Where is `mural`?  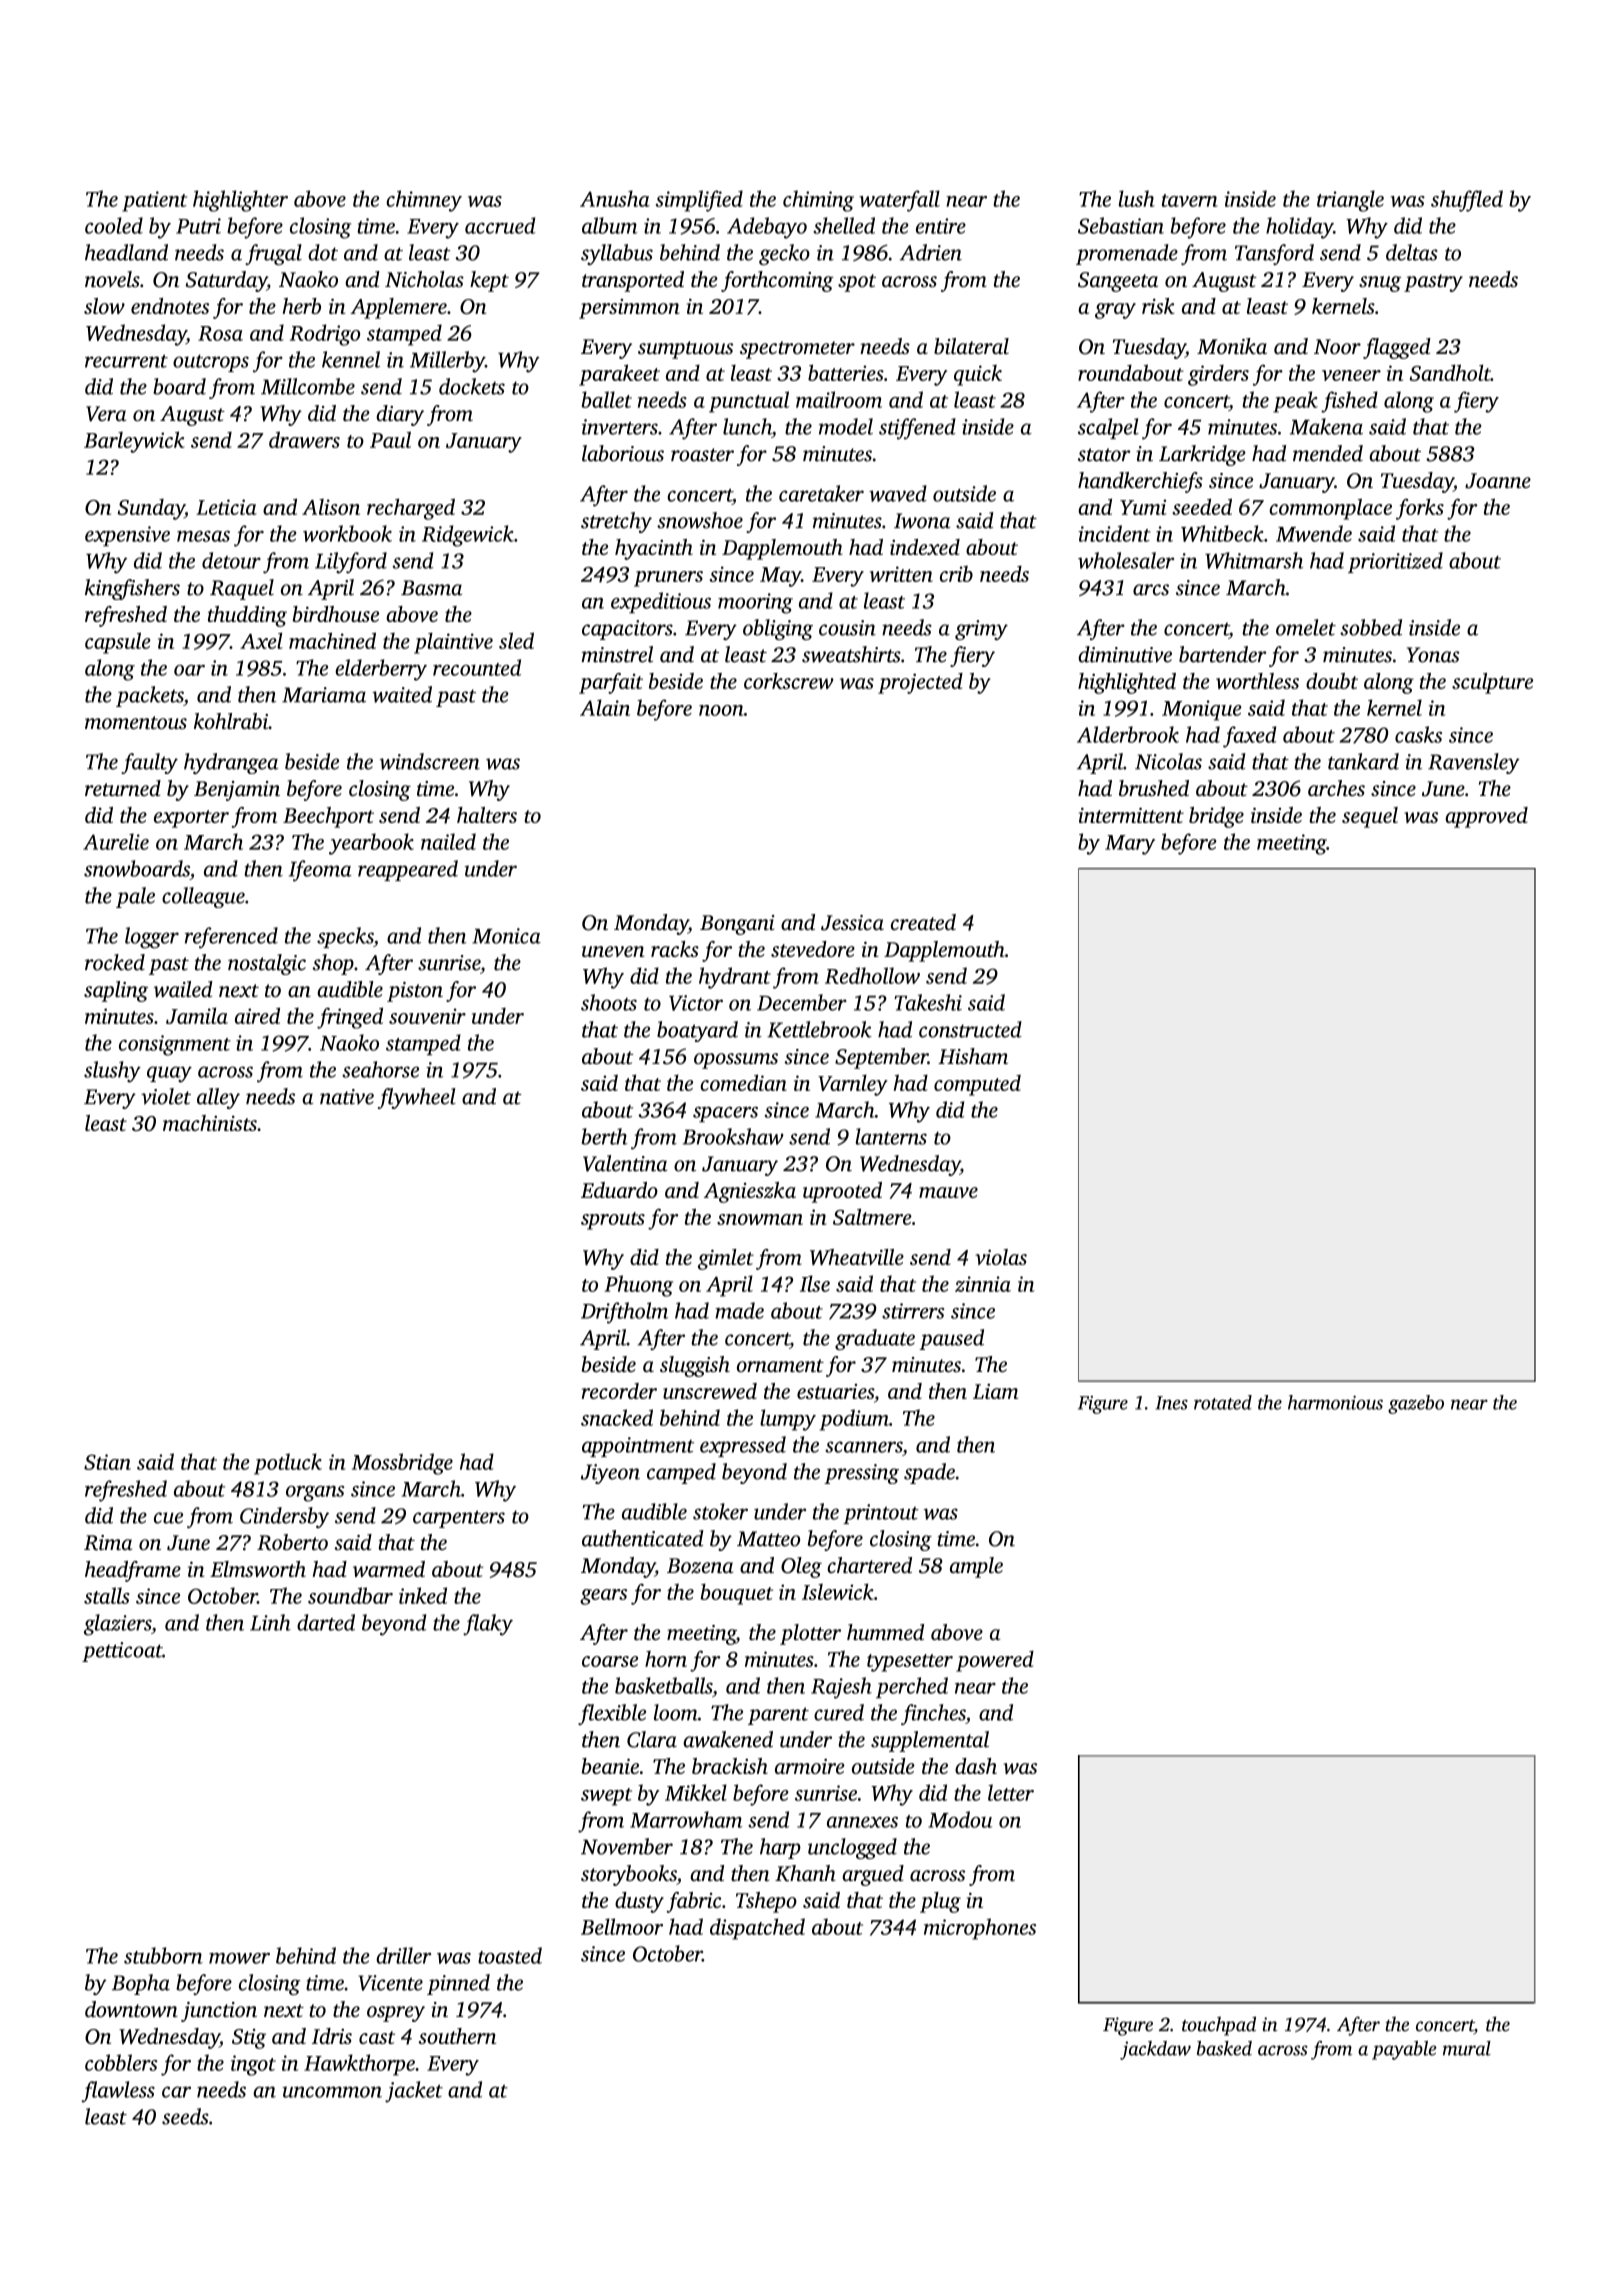 mural is located at coordinates (1467, 2048).
